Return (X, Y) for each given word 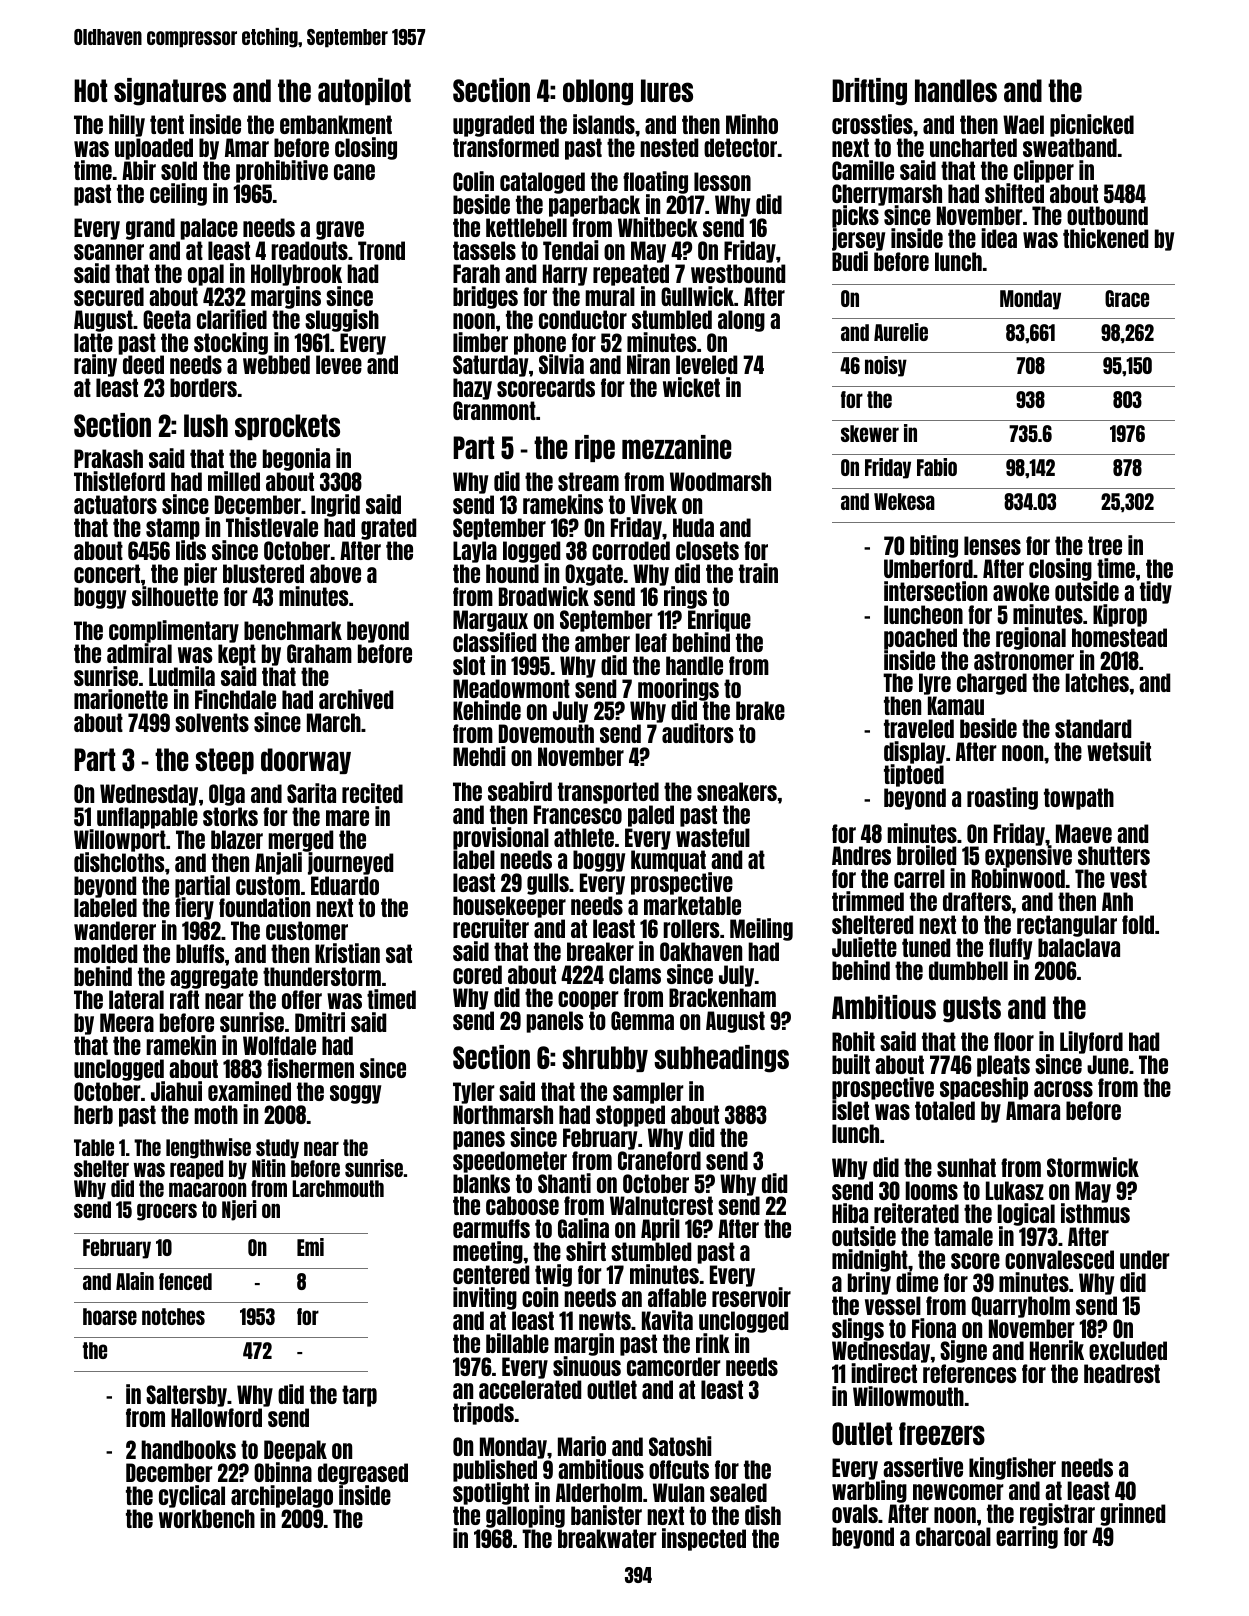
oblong (598, 92)
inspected (704, 1539)
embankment (336, 124)
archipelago (282, 1497)
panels (555, 1022)
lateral (136, 999)
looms (931, 1190)
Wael (1023, 124)
